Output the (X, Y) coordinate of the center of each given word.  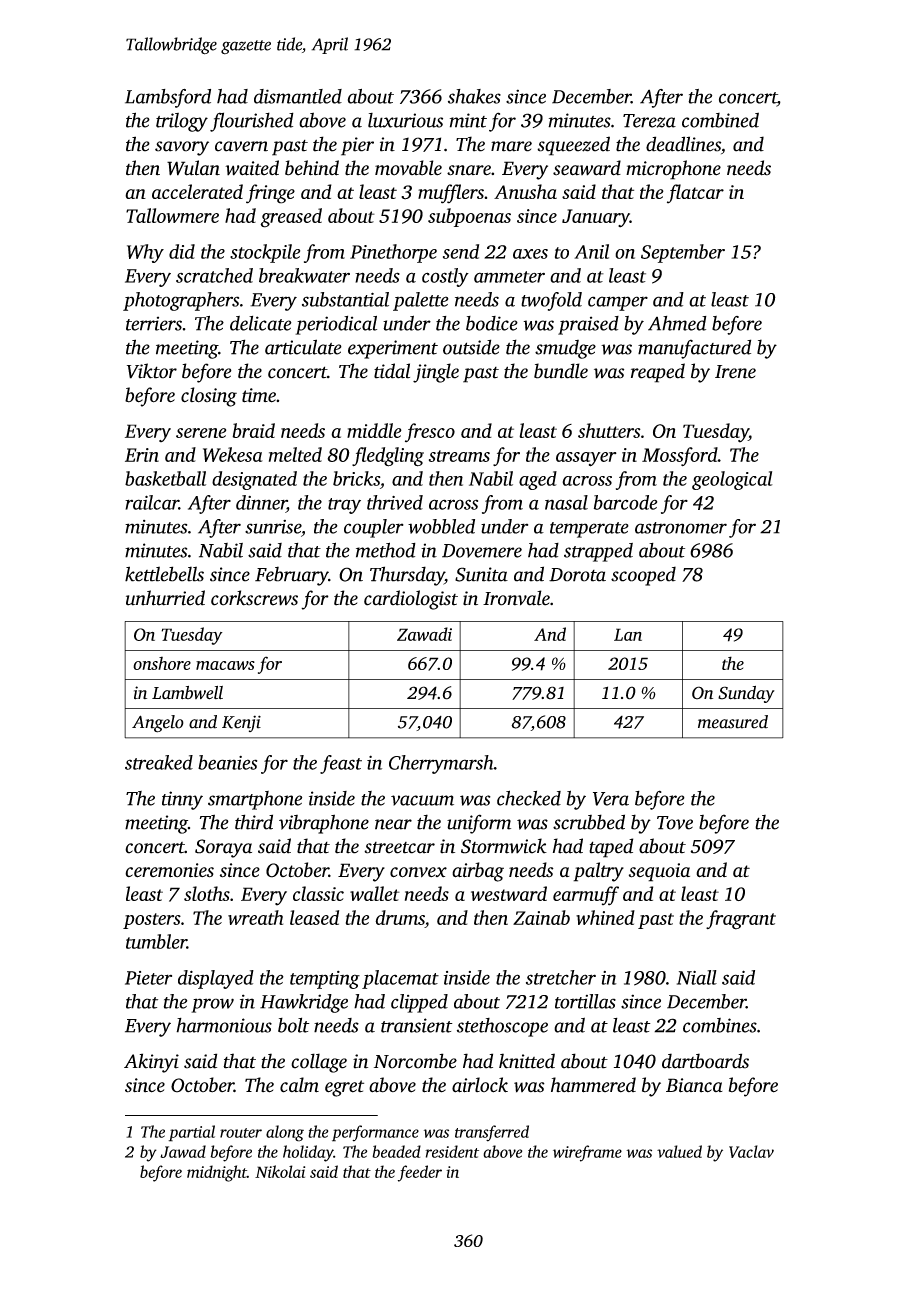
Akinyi (151, 1063)
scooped (643, 576)
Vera (611, 799)
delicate (261, 323)
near (393, 824)
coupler (374, 528)
